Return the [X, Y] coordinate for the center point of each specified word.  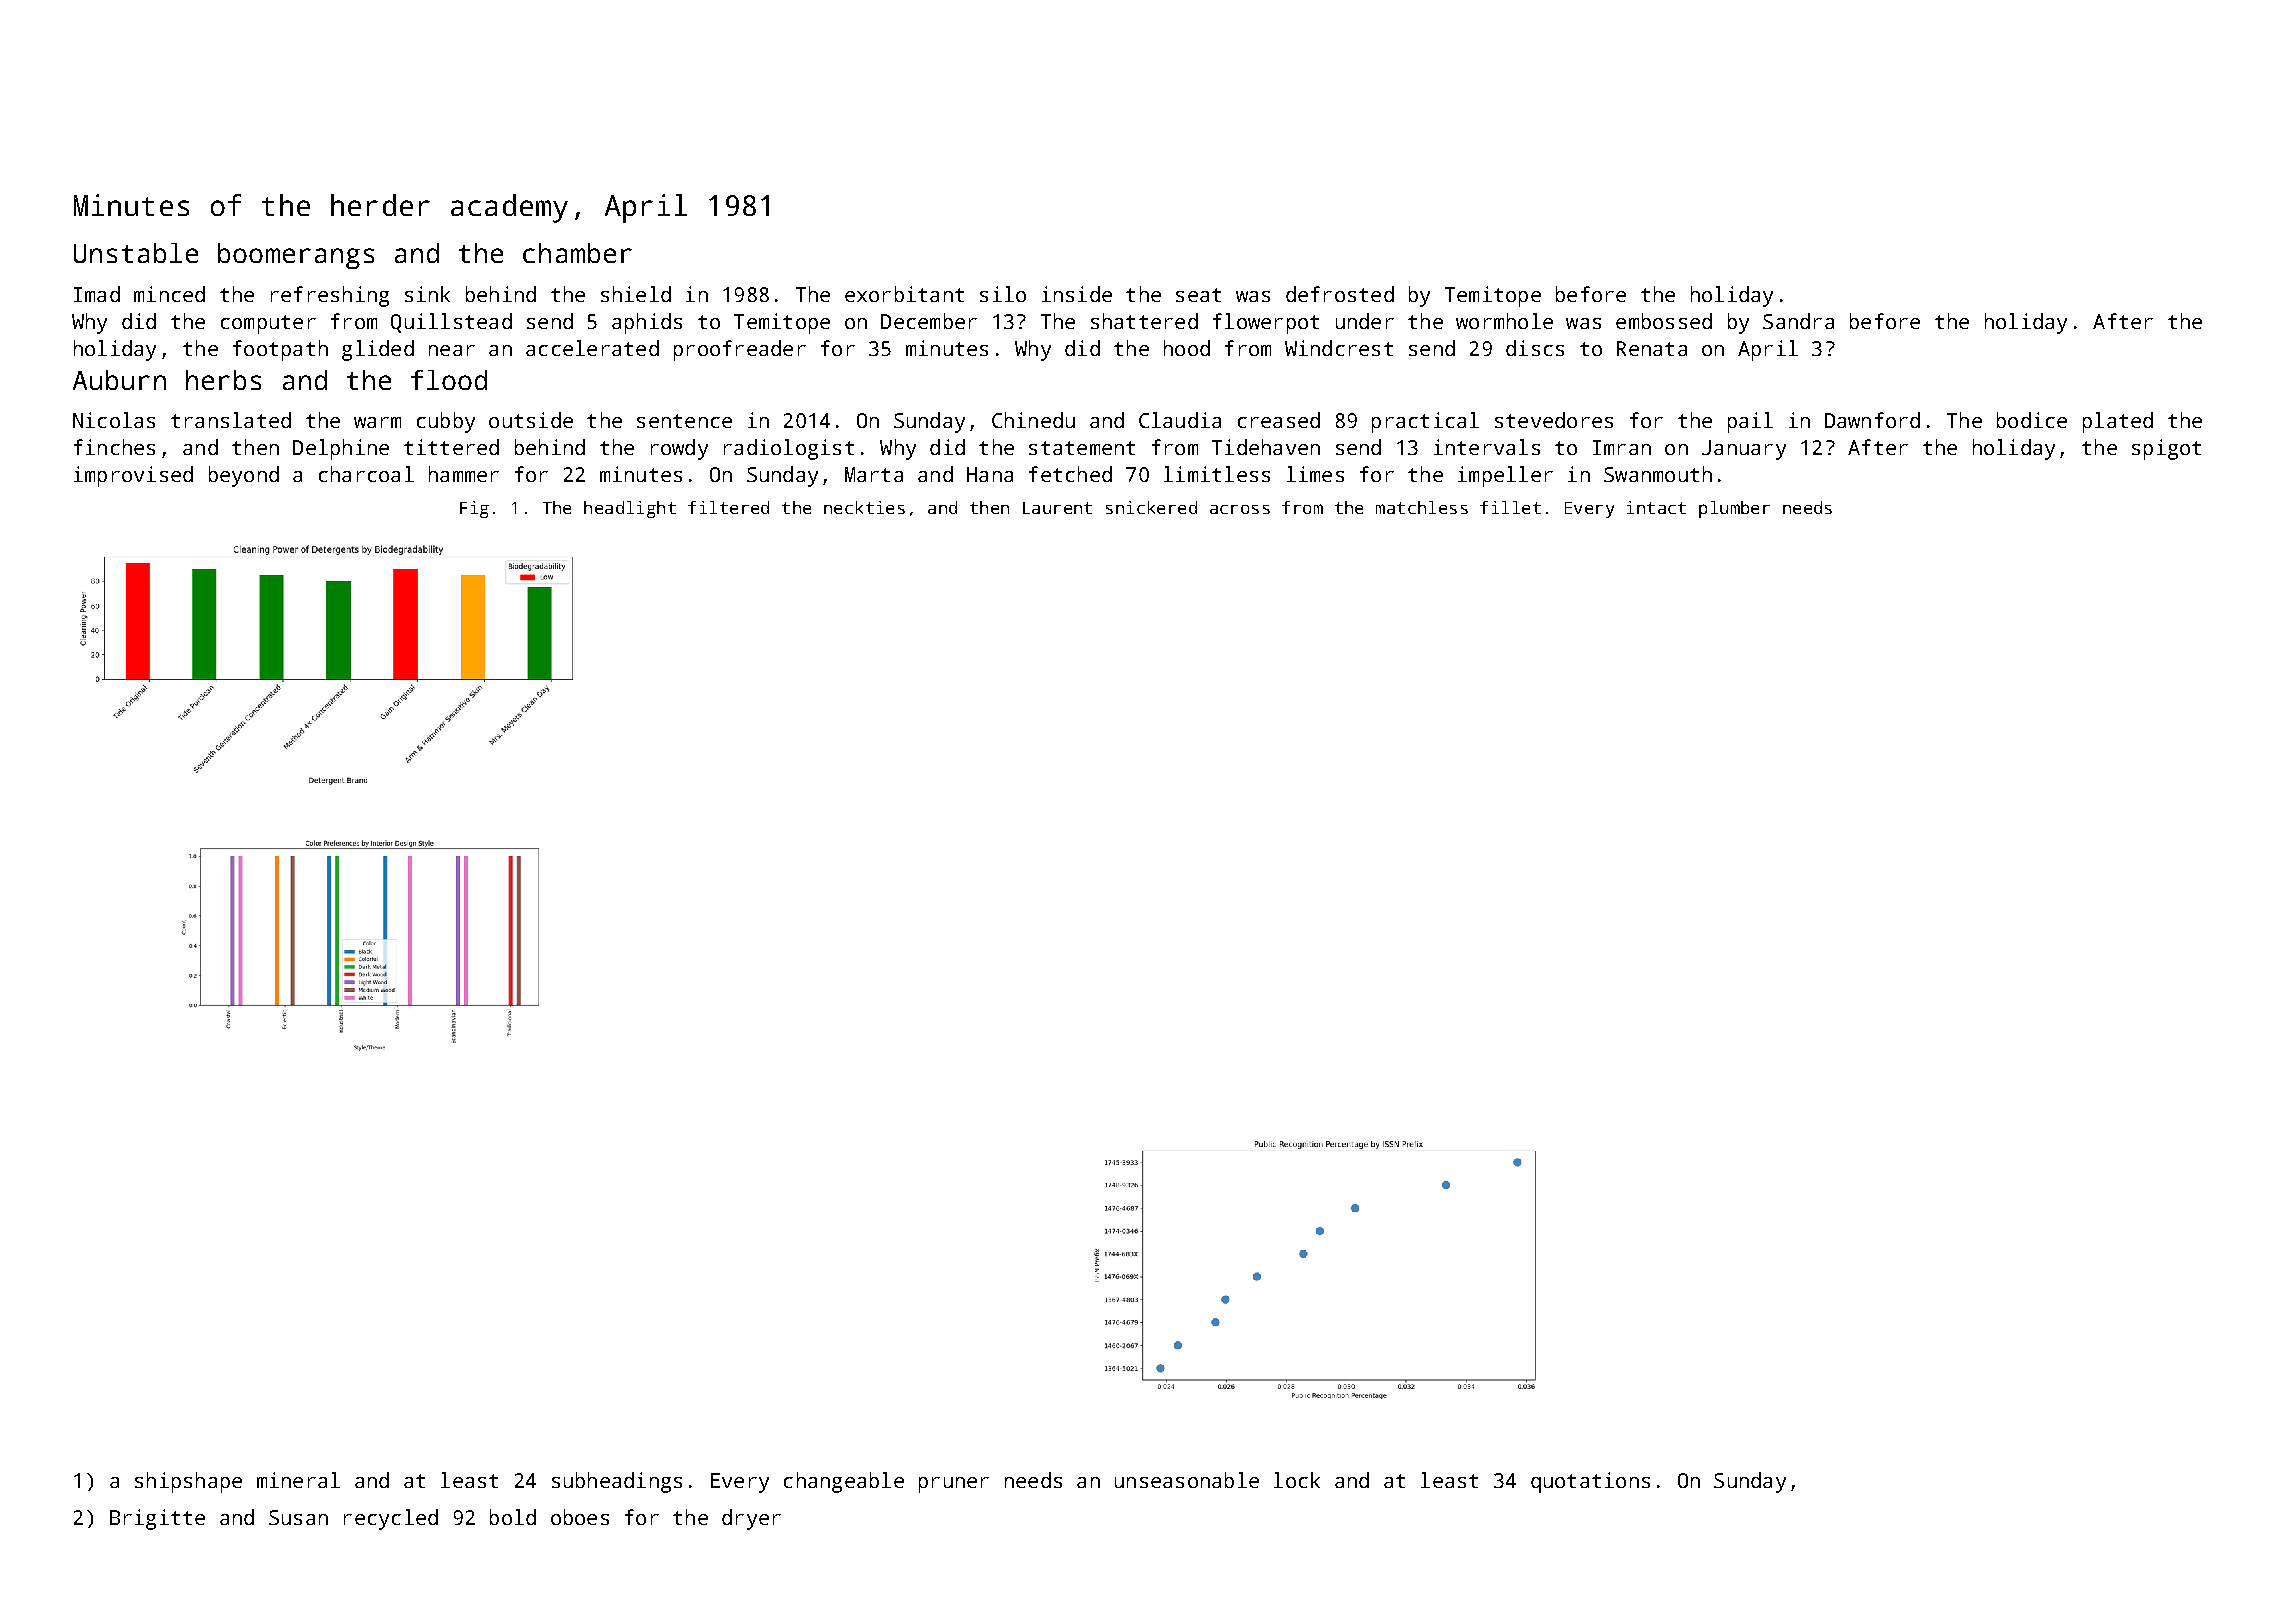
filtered [728, 507]
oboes [580, 1517]
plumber [1734, 509]
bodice [2032, 420]
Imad [97, 294]
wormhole [1504, 321]
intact [1656, 507]
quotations [1590, 1482]
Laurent [1057, 508]
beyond [244, 476]
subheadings [617, 1482]
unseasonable [1187, 1480]
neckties [864, 507]
